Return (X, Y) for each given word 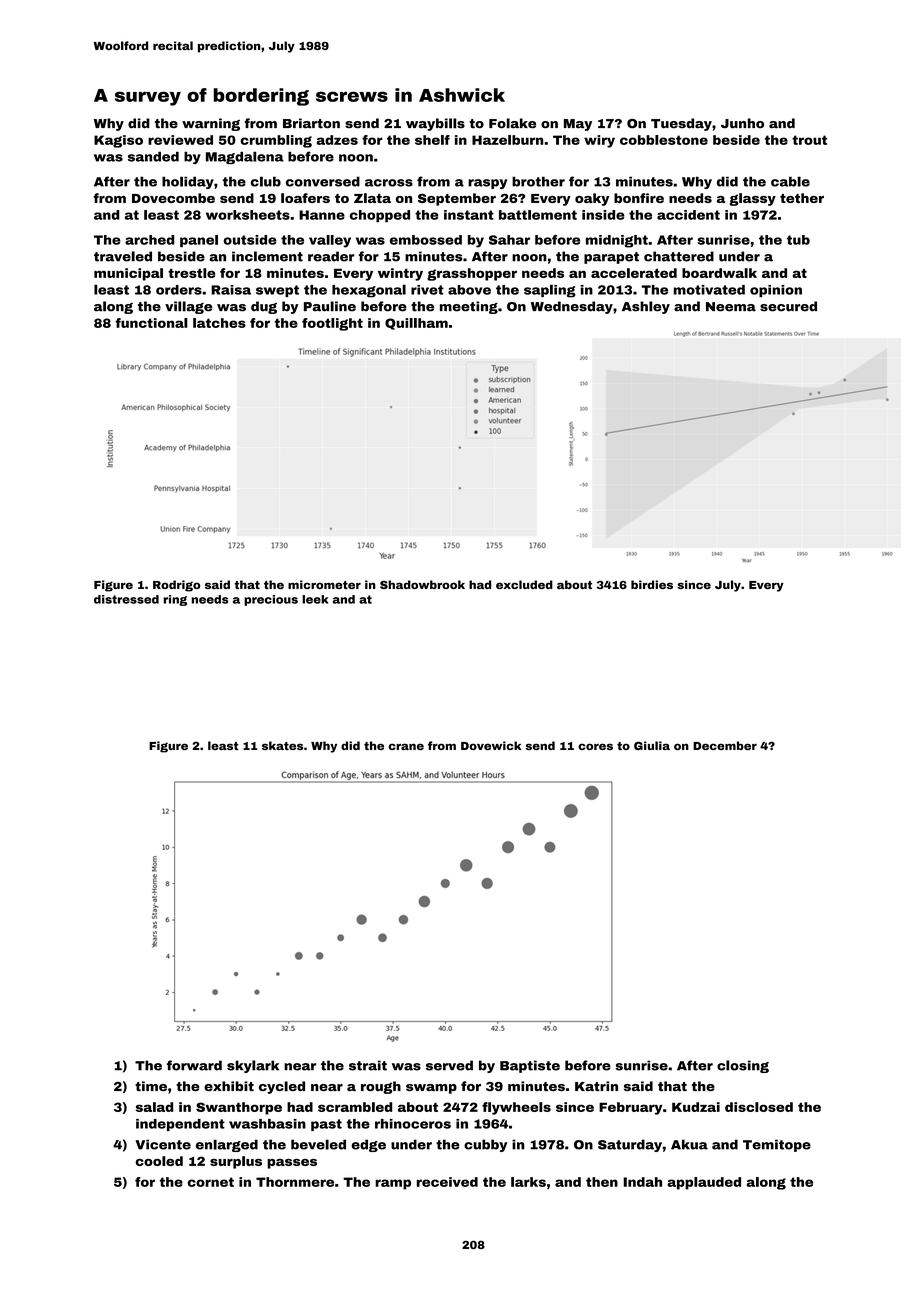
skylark (253, 1066)
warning (211, 124)
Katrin (596, 1086)
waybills (435, 124)
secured (788, 306)
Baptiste (530, 1066)
